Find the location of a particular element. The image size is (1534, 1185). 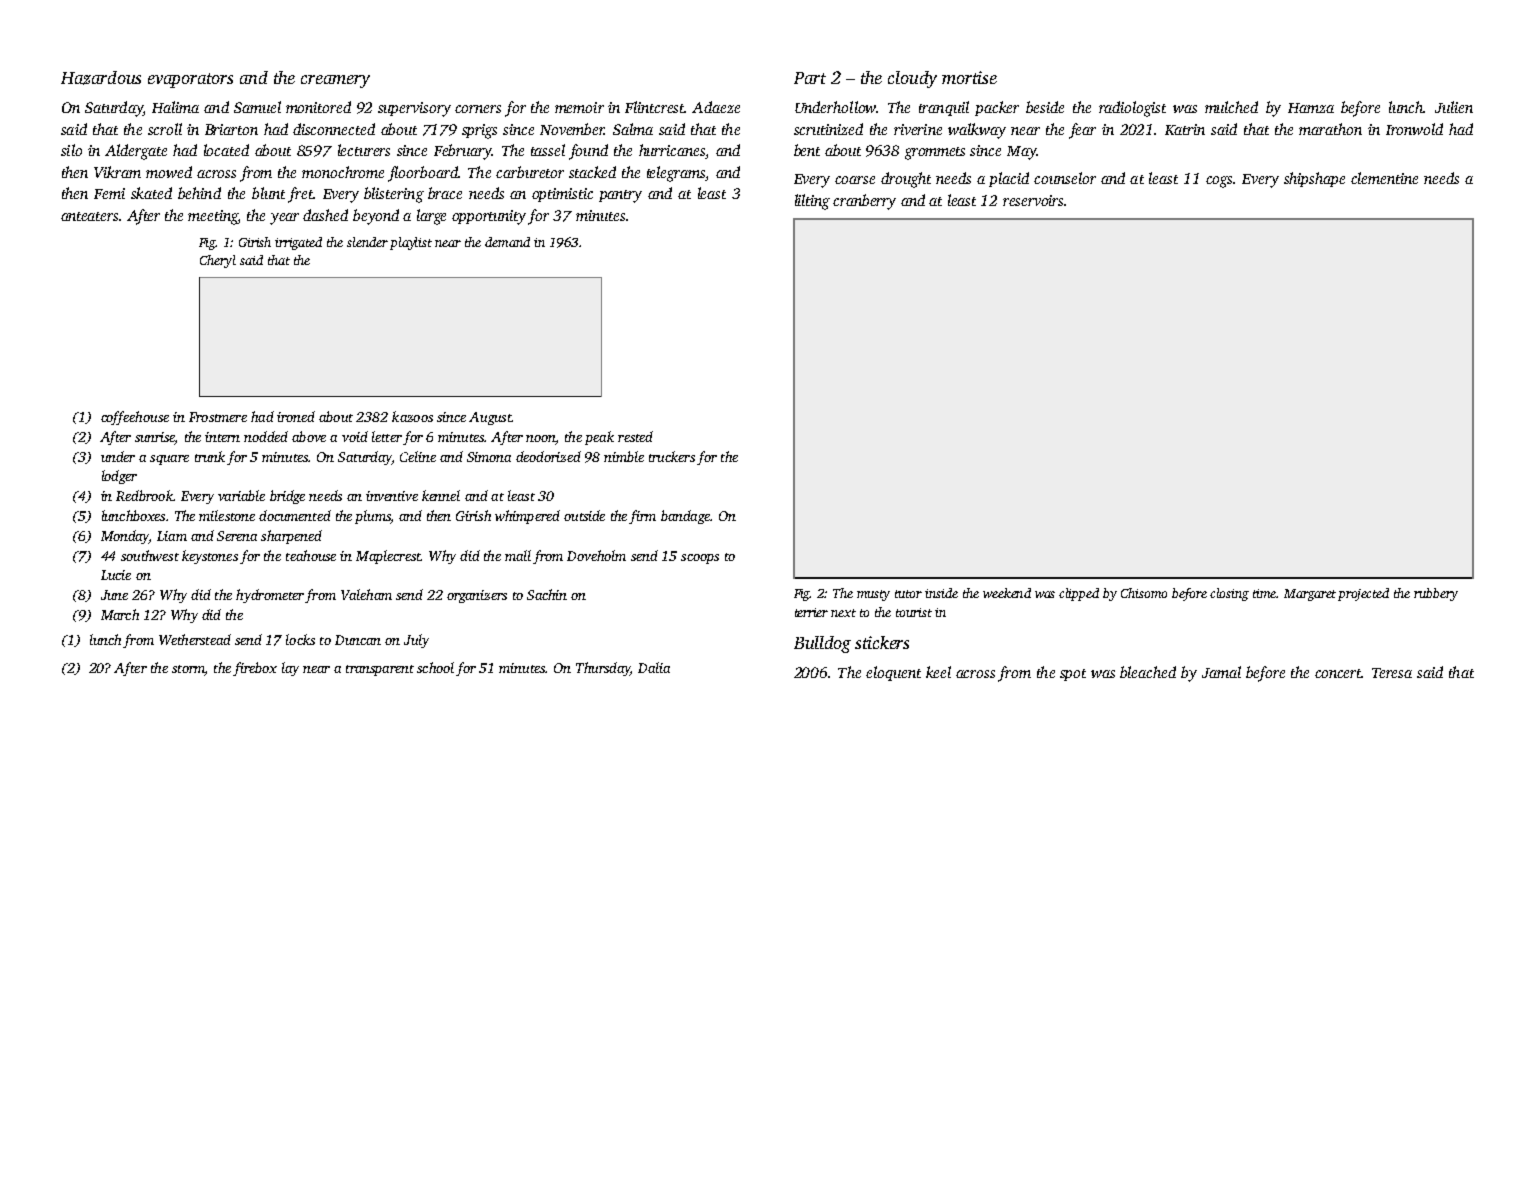

rested is located at coordinates (635, 436).
